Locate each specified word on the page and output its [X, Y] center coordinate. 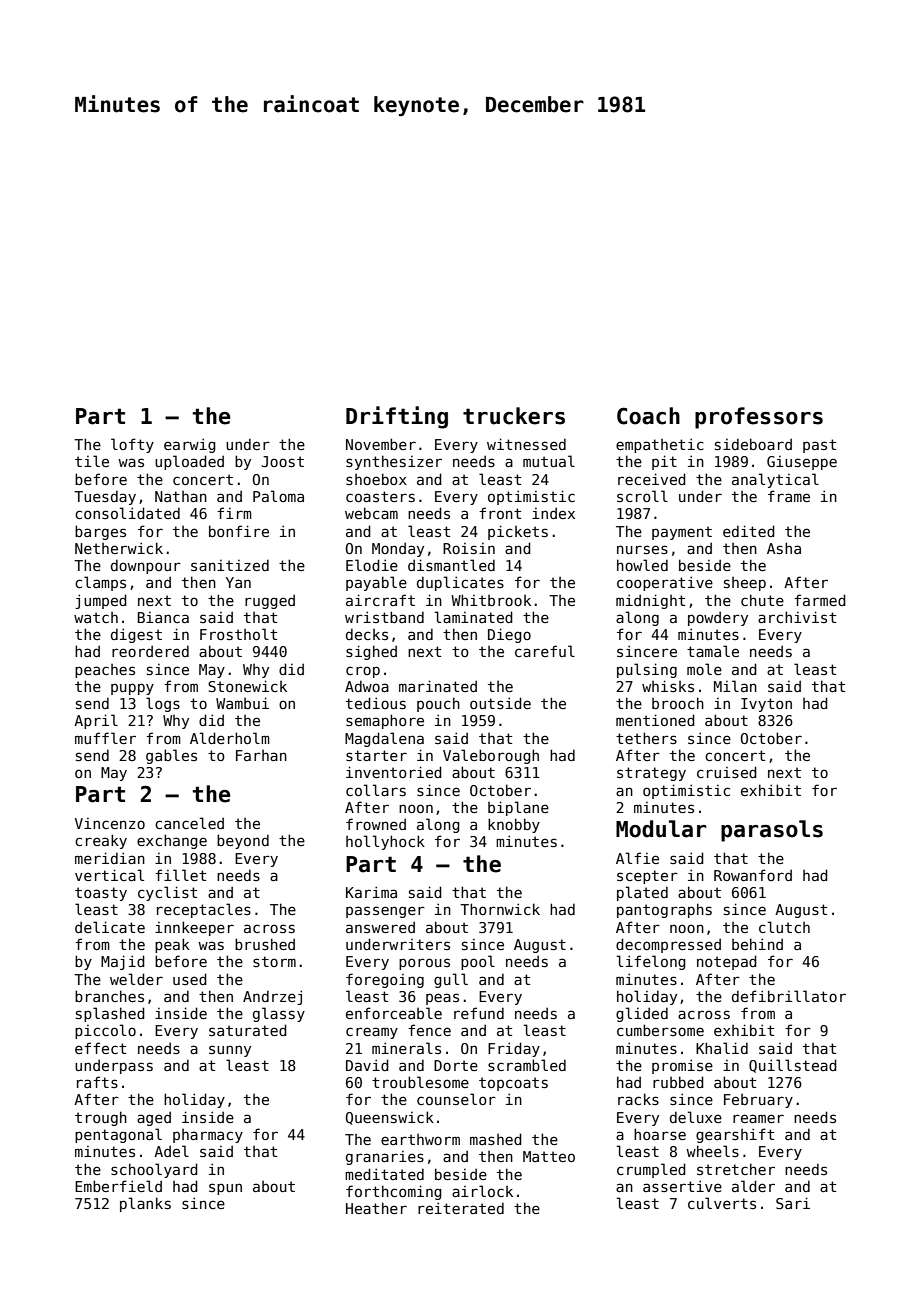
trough [101, 1118]
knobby [514, 825]
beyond [243, 841]
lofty [132, 445]
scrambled [527, 1065]
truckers [514, 416]
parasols [772, 831]
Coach [648, 416]
